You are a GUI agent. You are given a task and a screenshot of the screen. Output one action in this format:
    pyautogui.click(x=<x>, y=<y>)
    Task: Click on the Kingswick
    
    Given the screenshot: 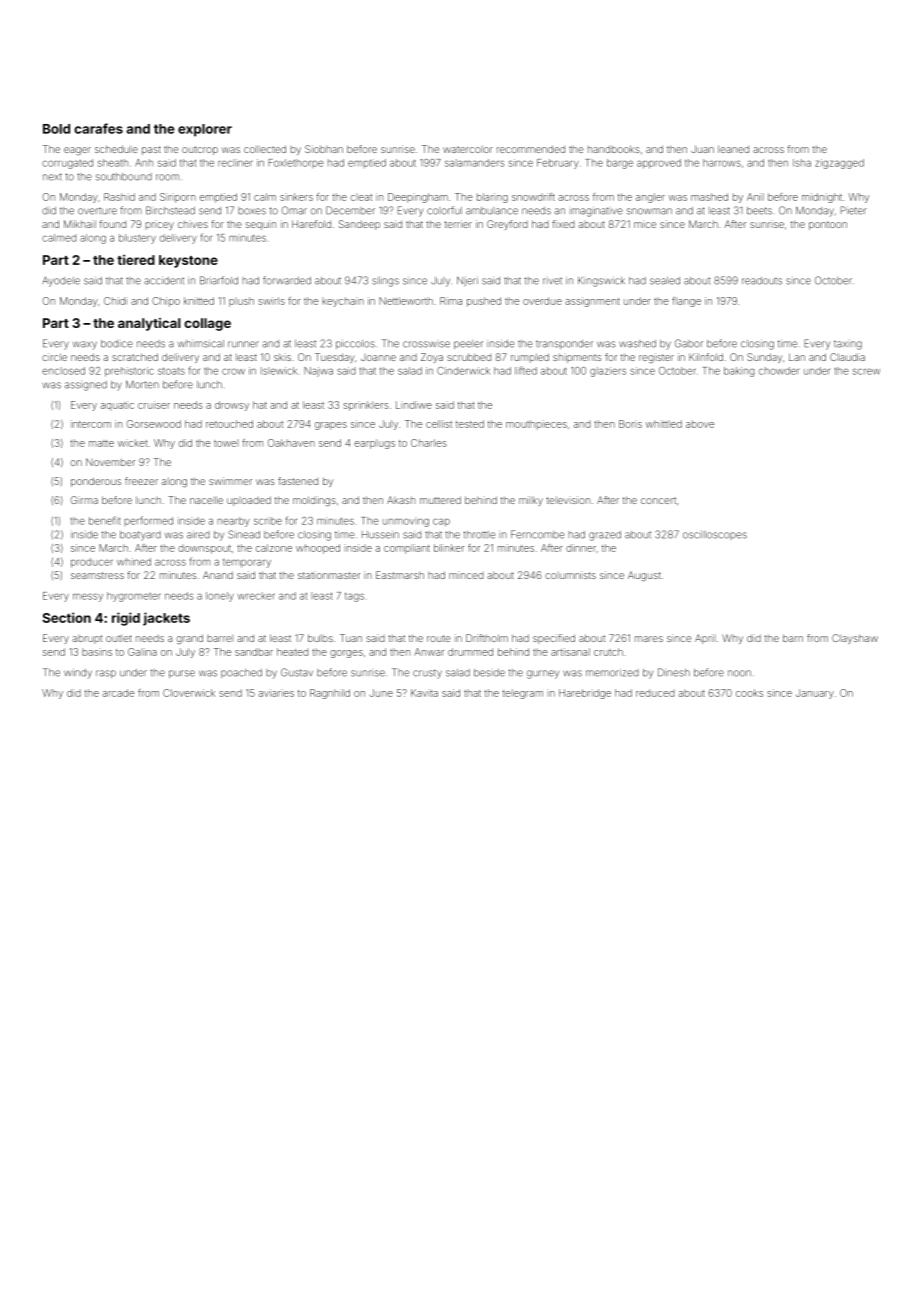 What is the action you would take?
    pyautogui.click(x=601, y=282)
